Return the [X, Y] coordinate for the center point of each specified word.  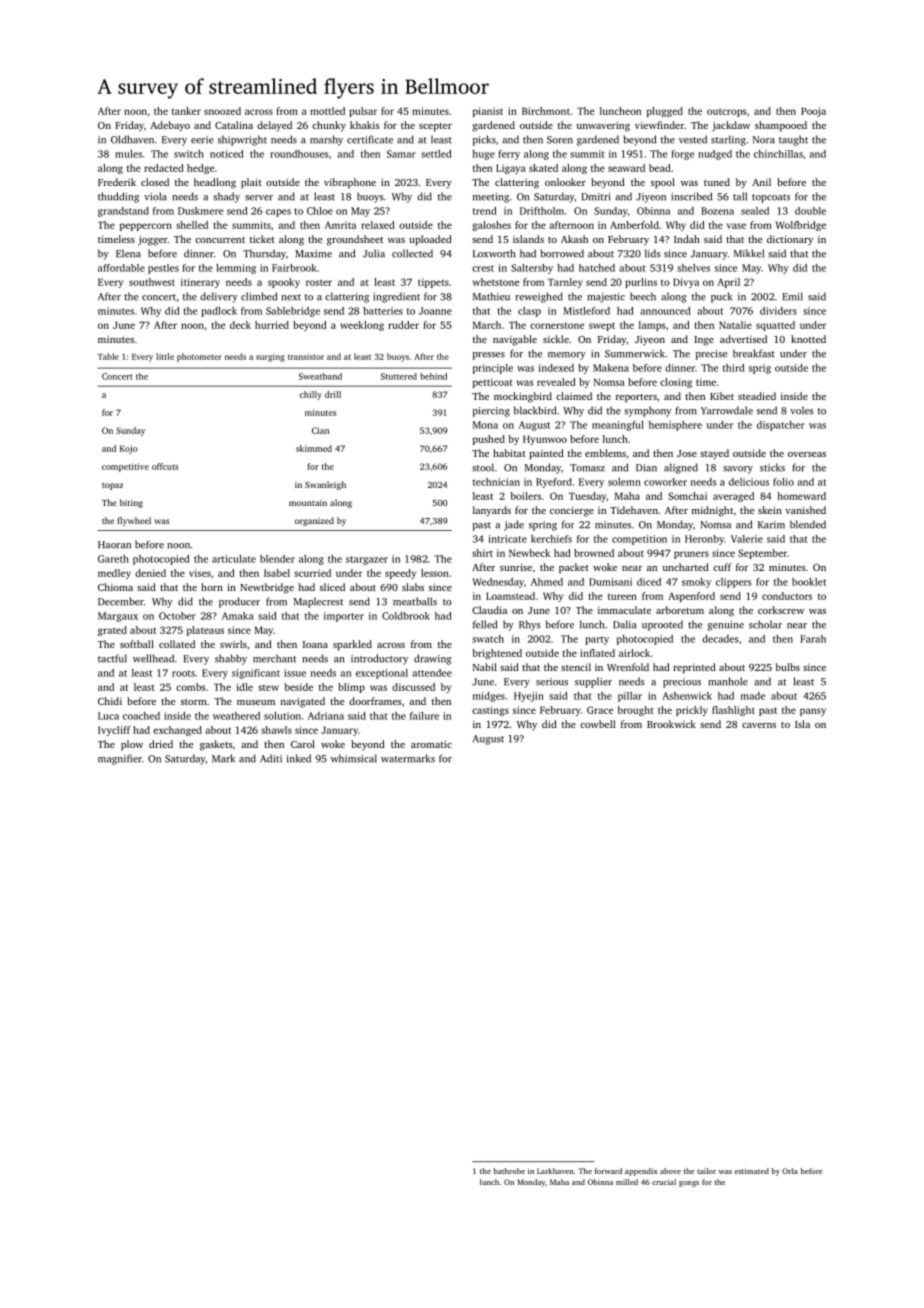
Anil [761, 182]
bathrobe [509, 1171]
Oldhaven [132, 139]
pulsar [363, 112]
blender [277, 559]
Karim [771, 525]
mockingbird [523, 397]
